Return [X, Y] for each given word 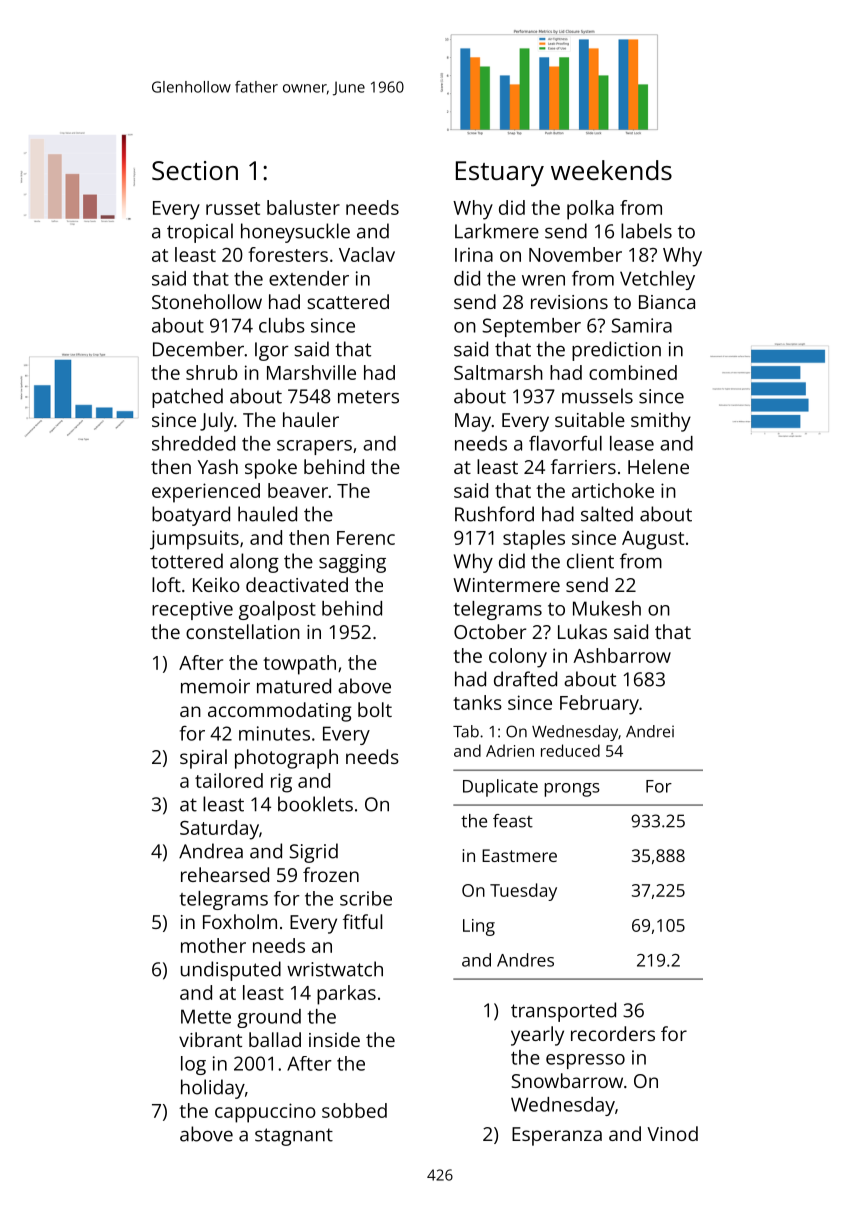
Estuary [500, 174]
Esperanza [557, 1136]
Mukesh [607, 608]
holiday [213, 1089]
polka [590, 210]
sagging [352, 563]
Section [195, 170]
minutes [274, 733]
